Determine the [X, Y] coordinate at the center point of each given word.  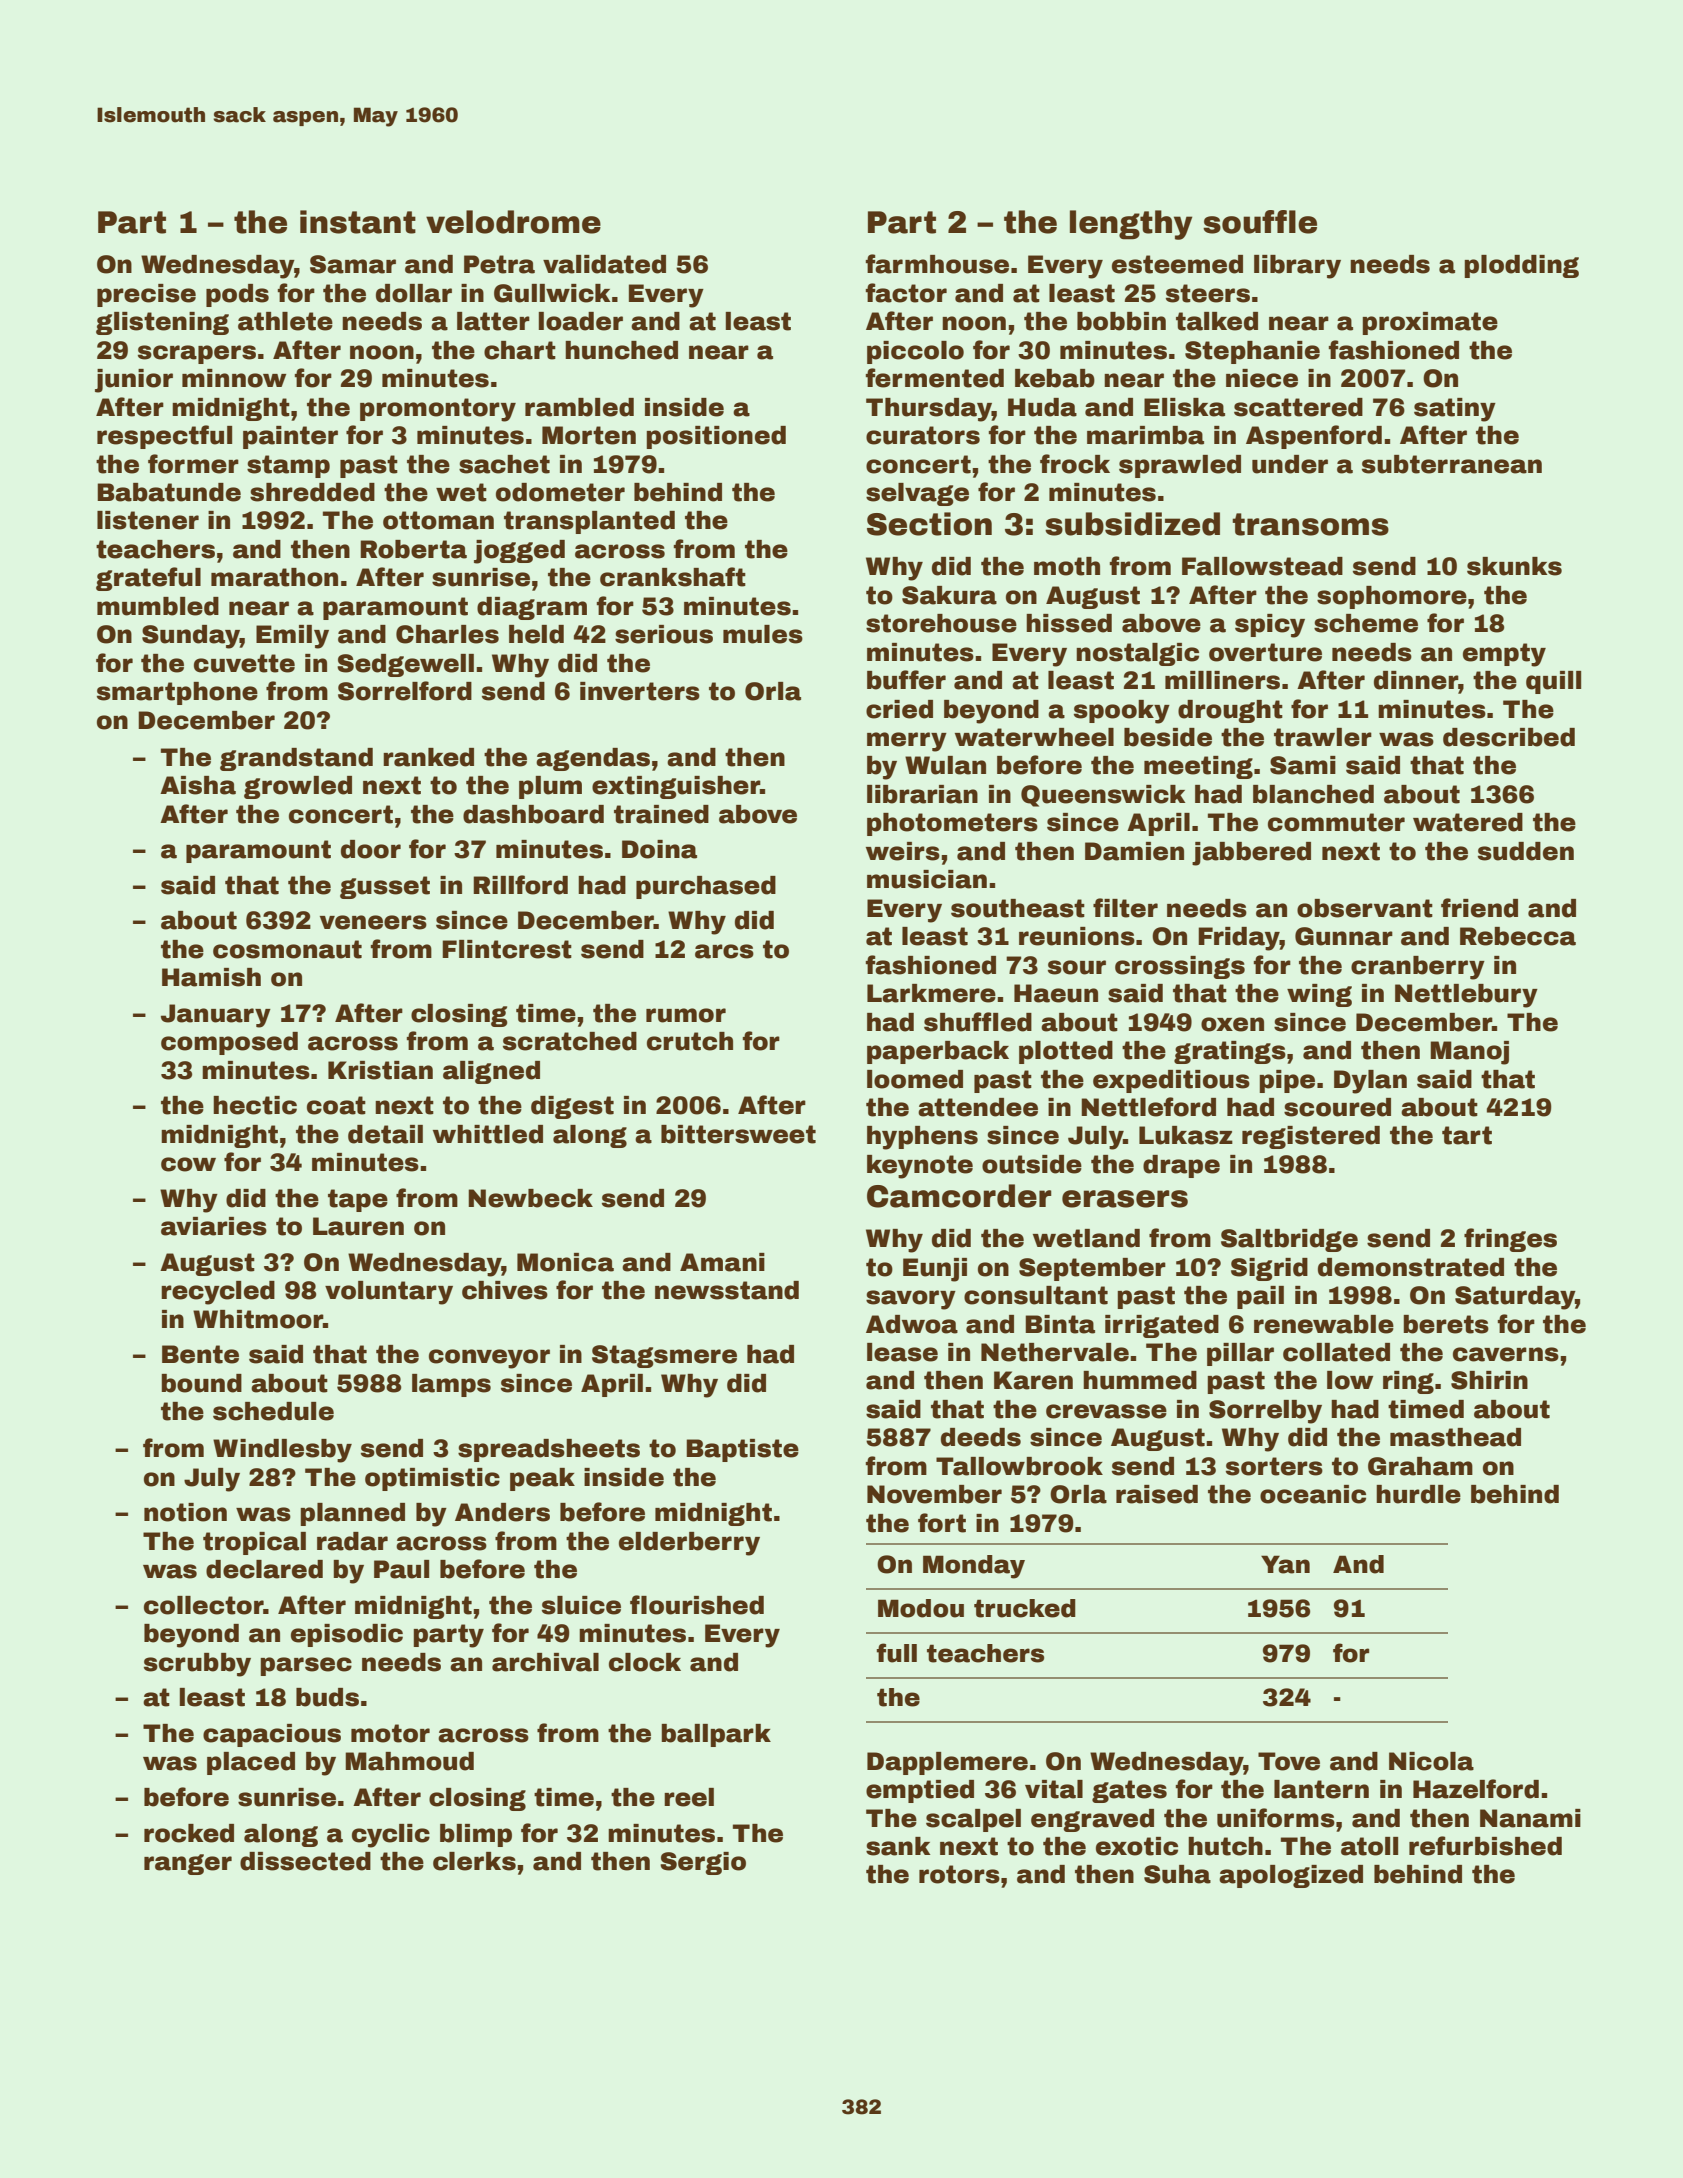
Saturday [1515, 1298]
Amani [722, 1262]
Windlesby [282, 1451]
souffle [1260, 222]
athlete [285, 321]
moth [1067, 566]
